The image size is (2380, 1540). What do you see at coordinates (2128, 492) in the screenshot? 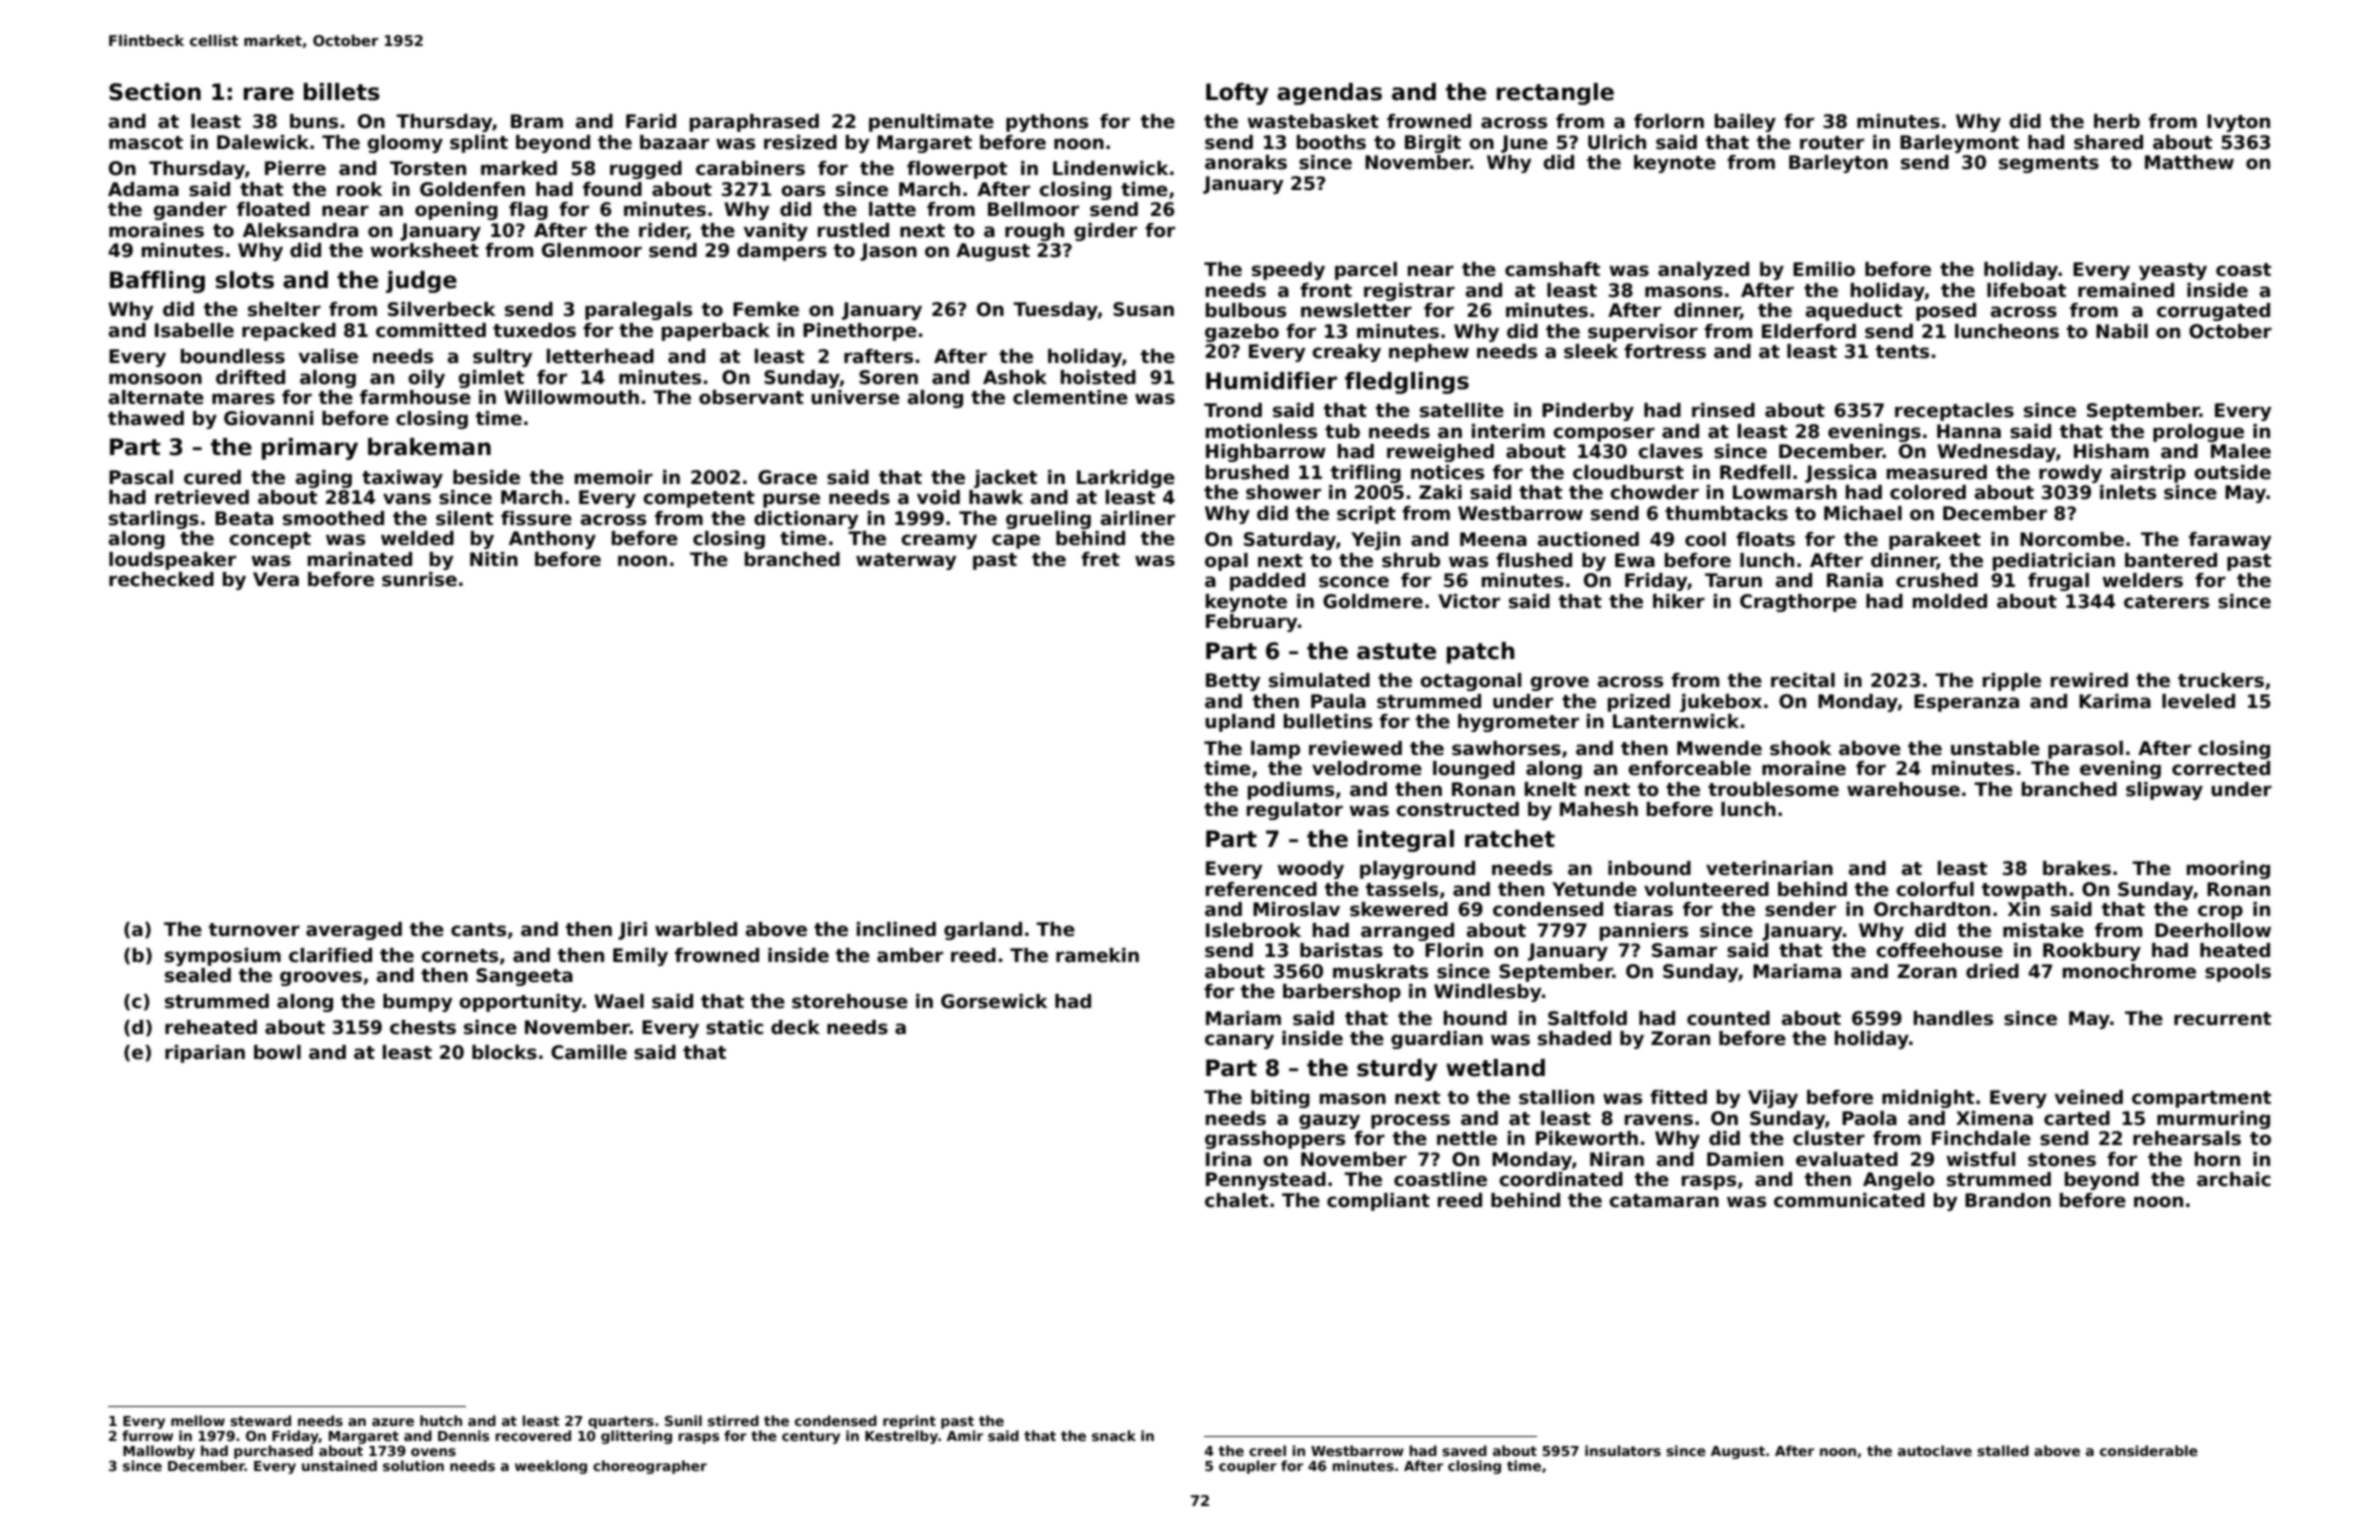
I see `inlets` at bounding box center [2128, 492].
